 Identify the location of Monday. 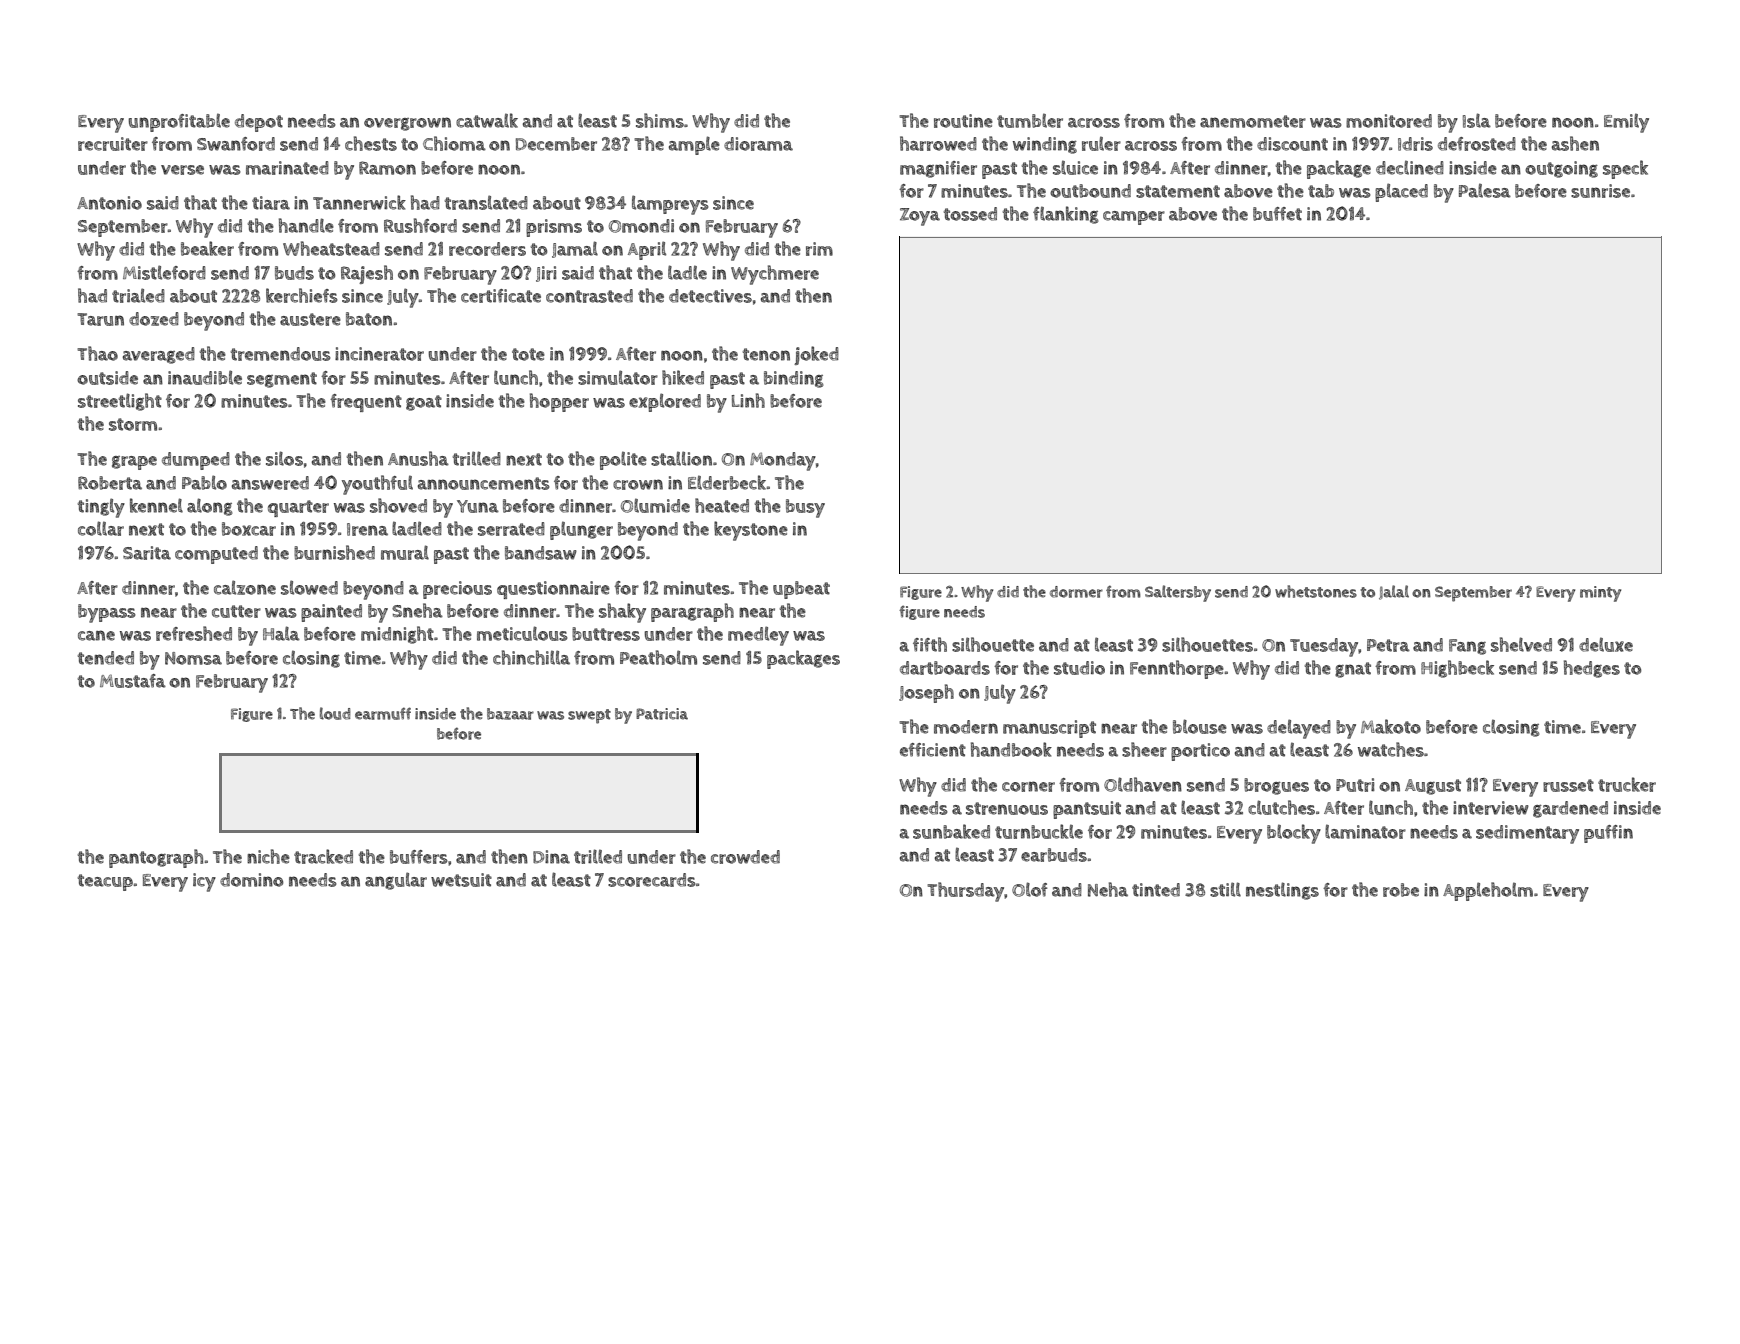
(783, 461).
